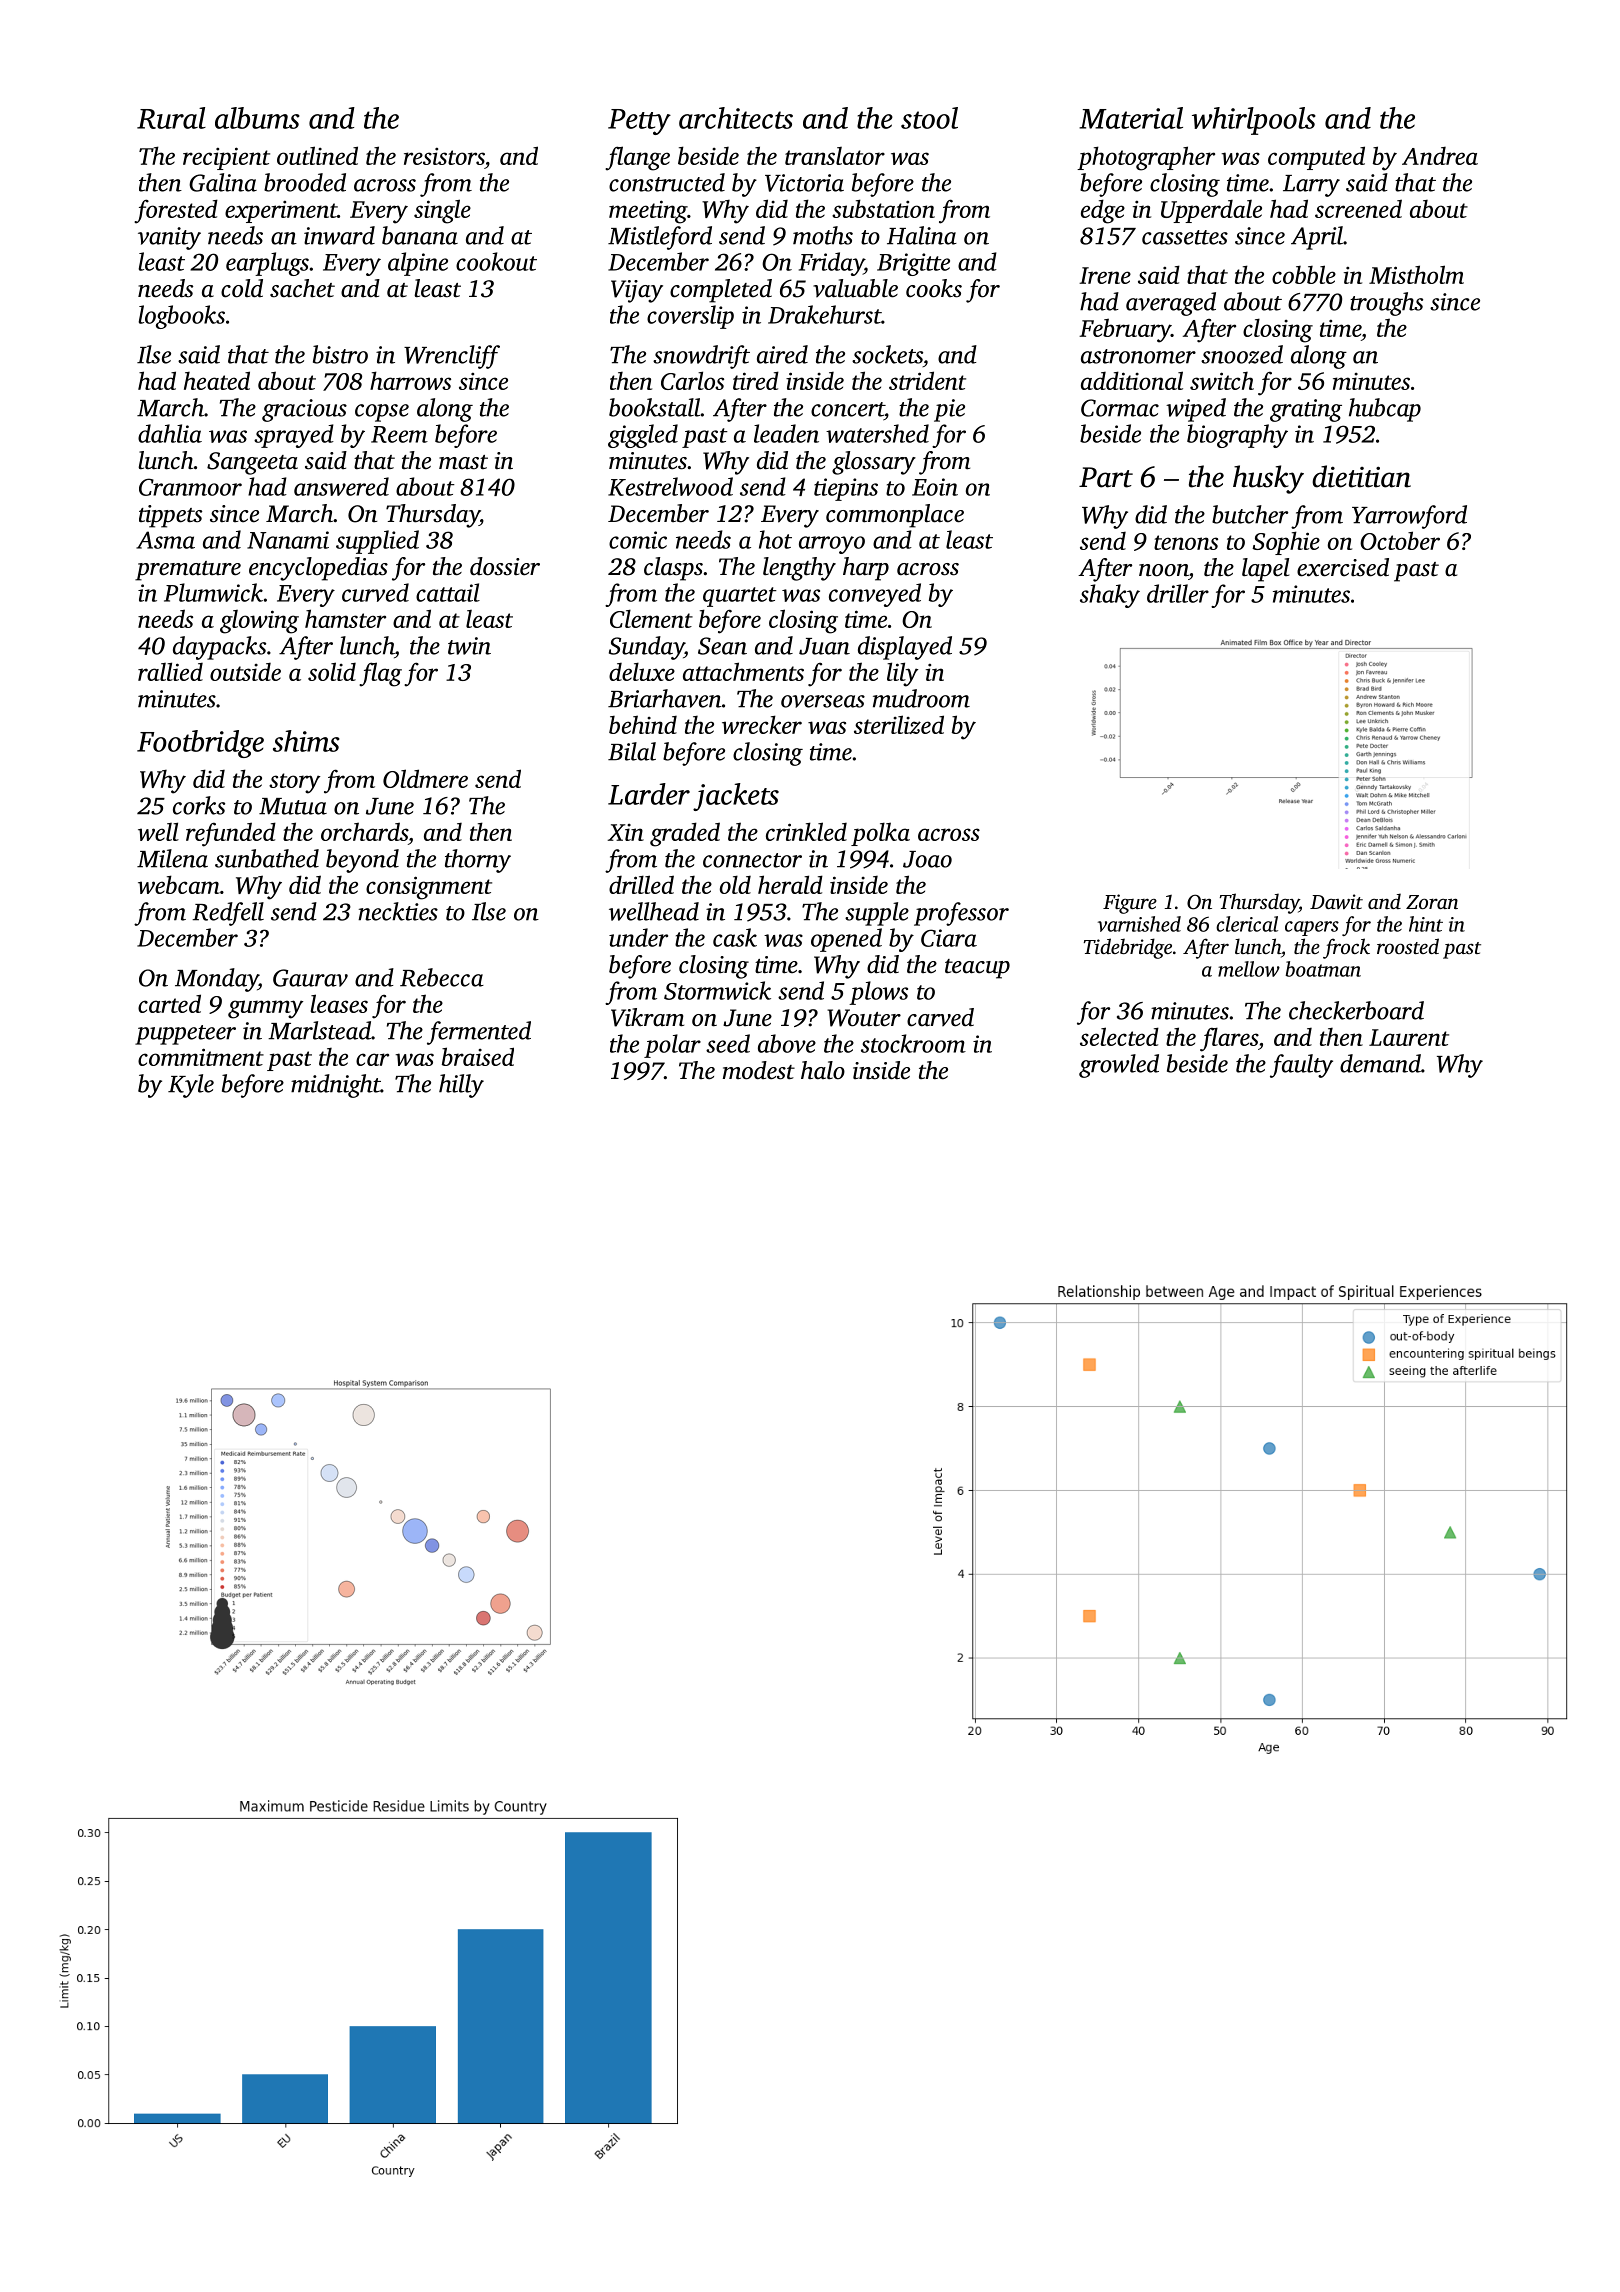 The width and height of the screenshot is (1620, 2292). I want to click on varnished, so click(1139, 924).
